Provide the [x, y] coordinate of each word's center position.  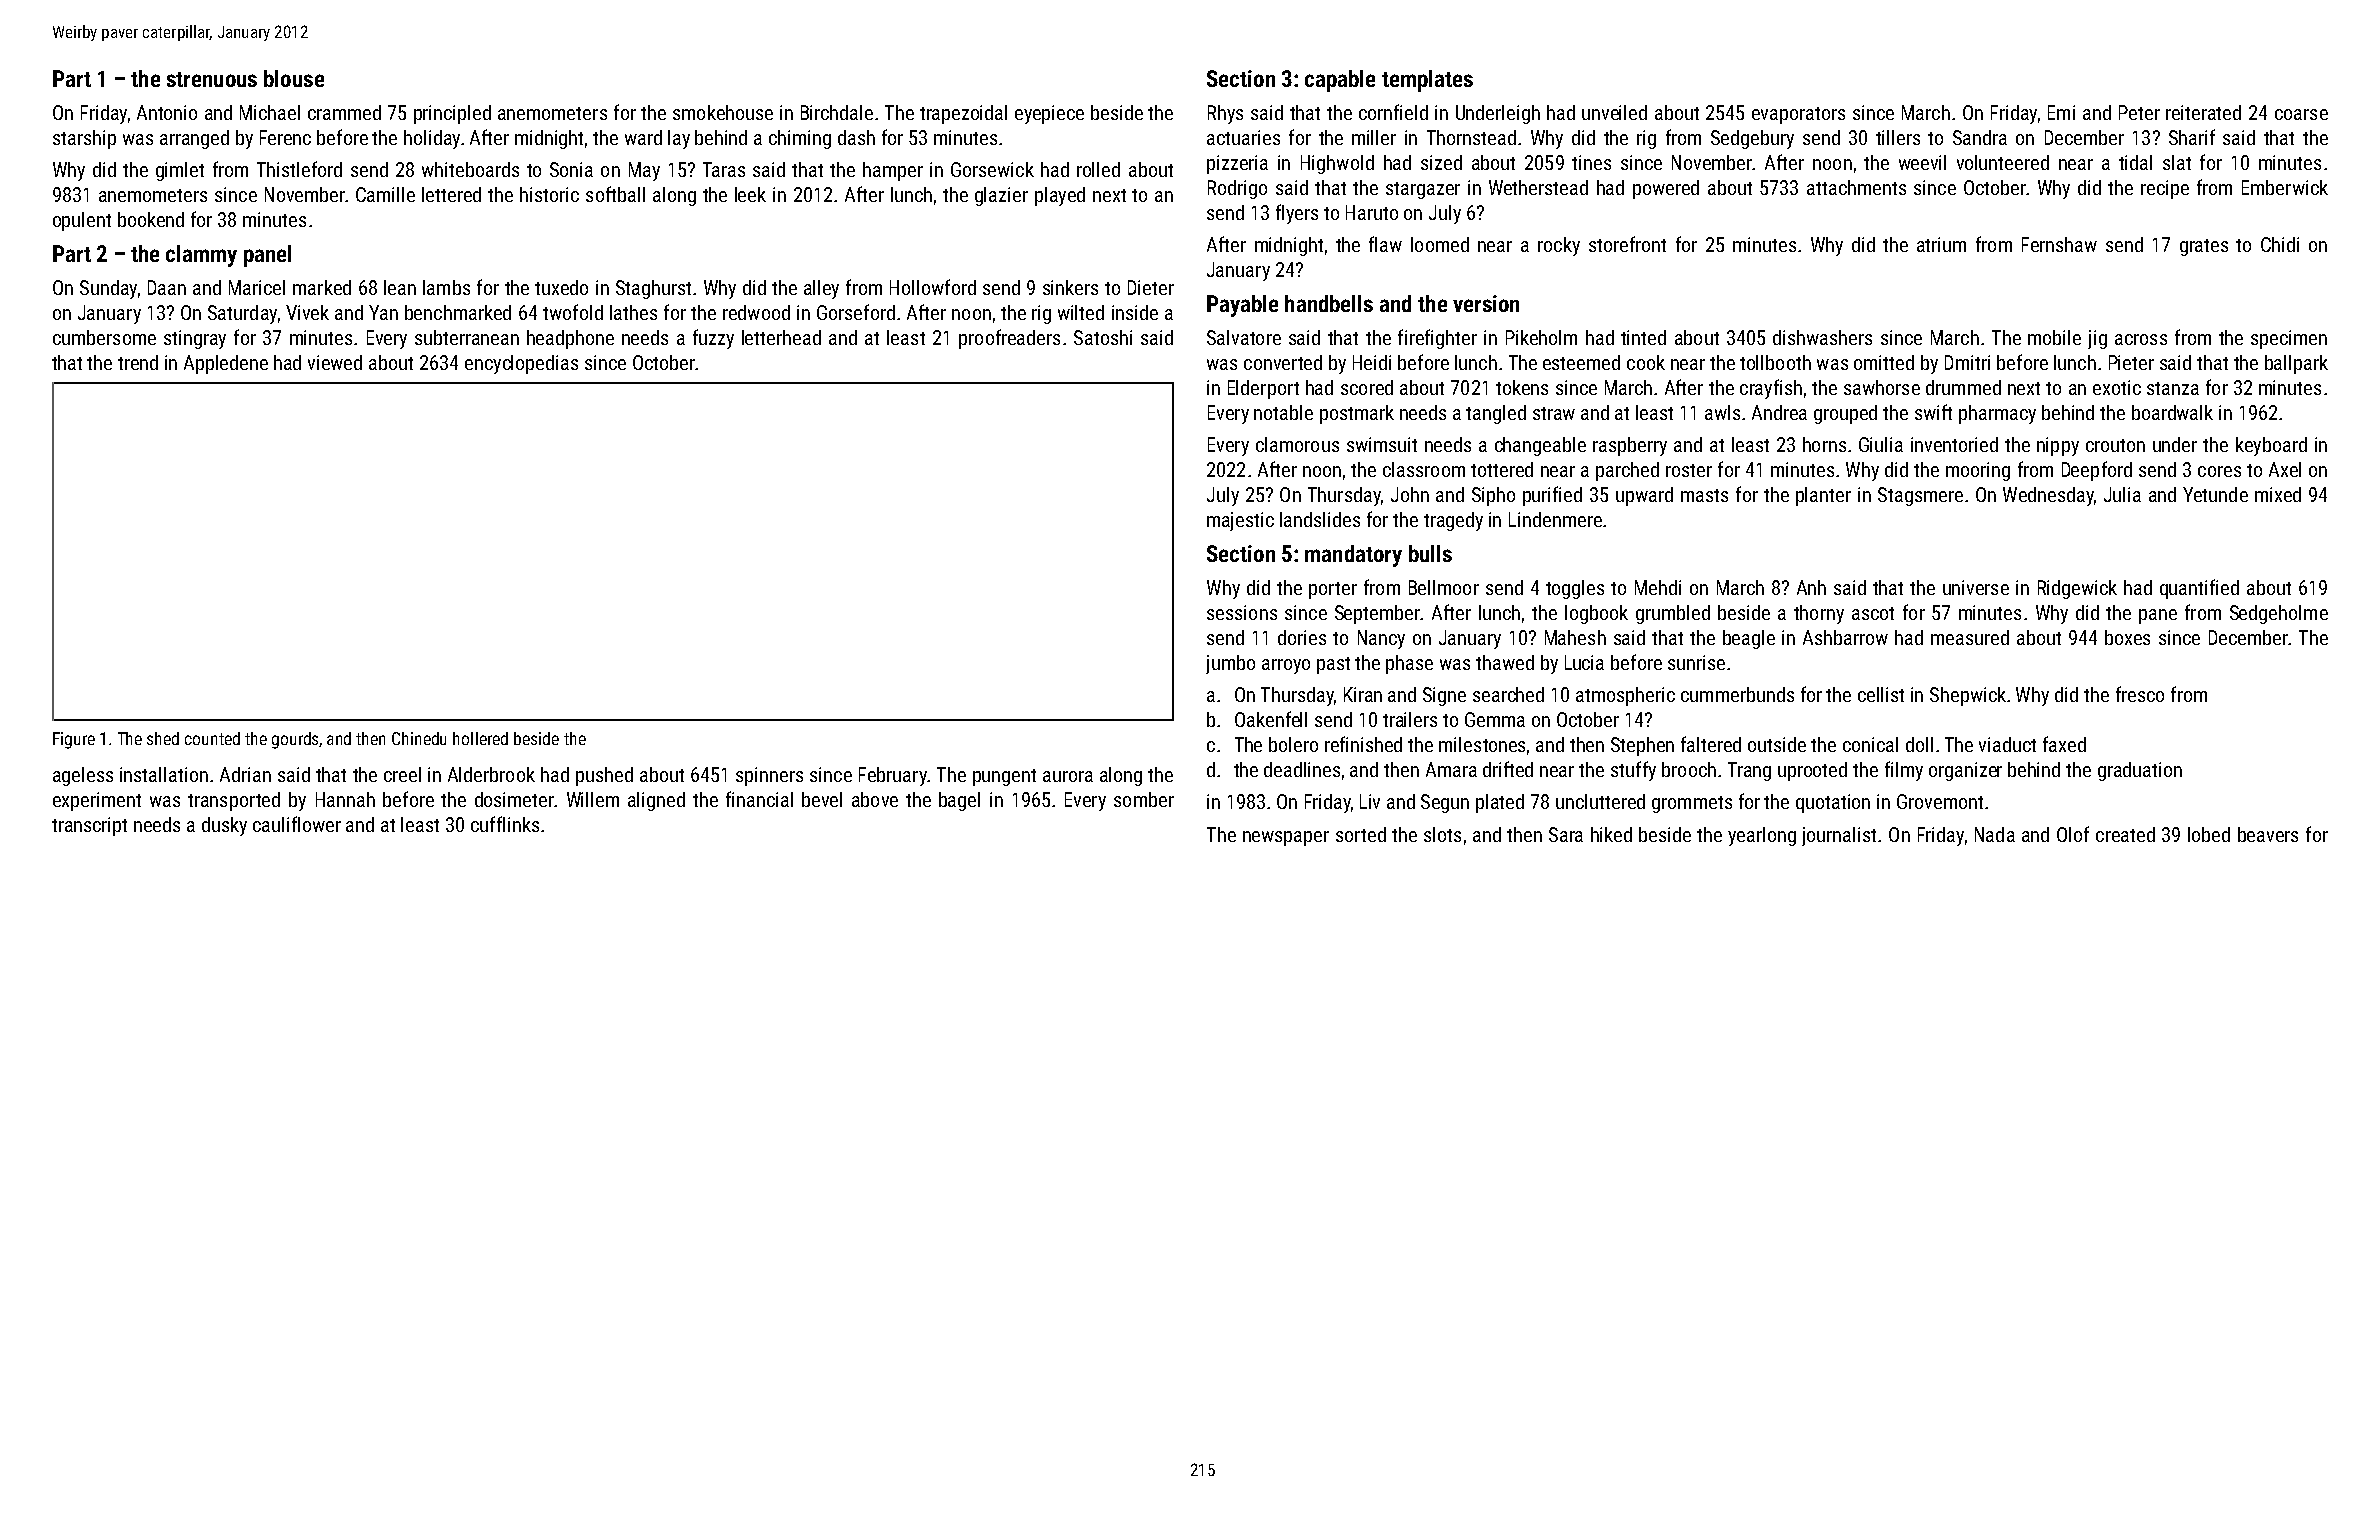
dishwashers [1822, 337]
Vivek [307, 312]
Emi [2061, 112]
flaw [1385, 244]
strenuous [212, 79]
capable [1340, 81]
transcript [89, 826]
